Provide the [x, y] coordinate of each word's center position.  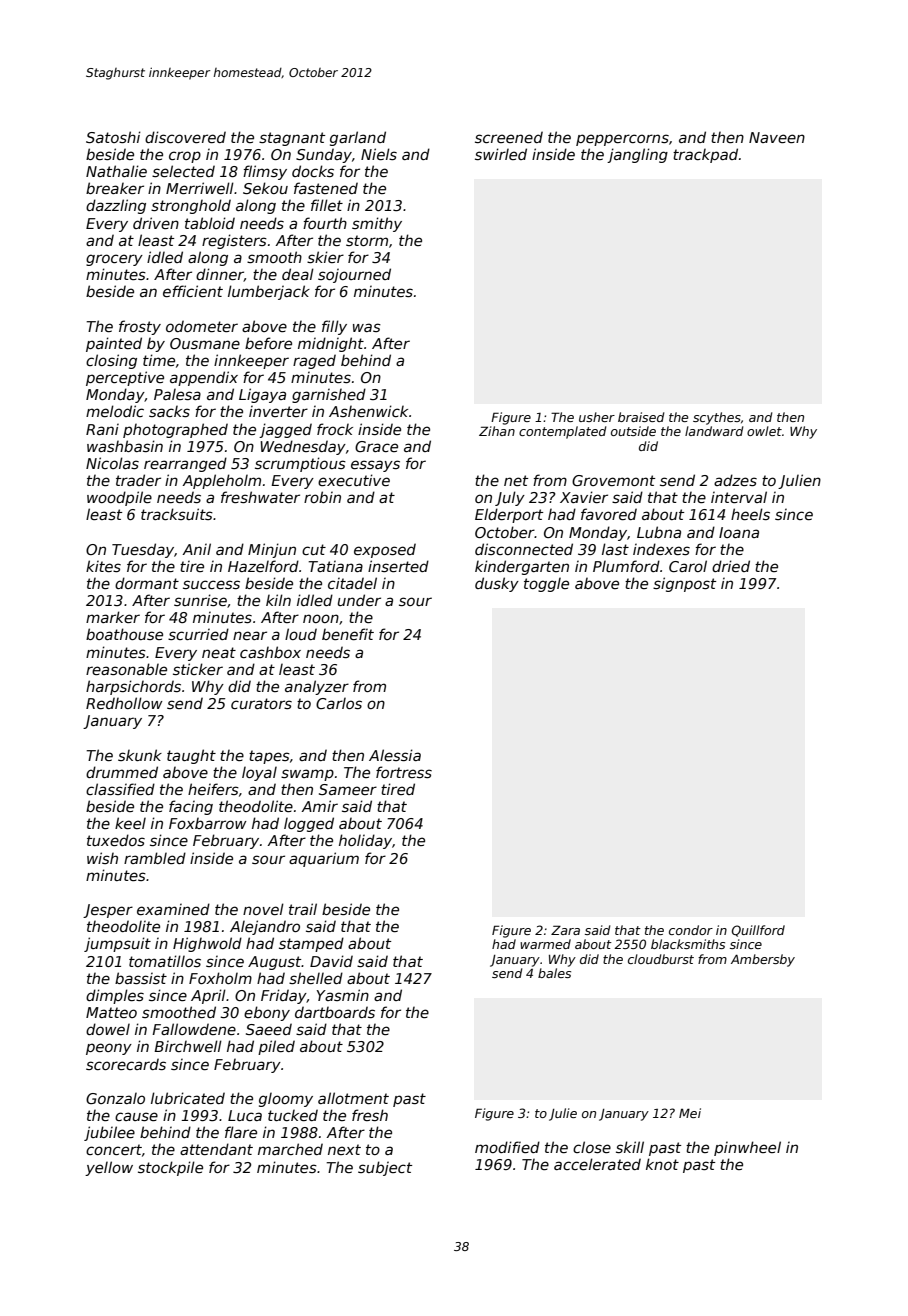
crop [185, 157]
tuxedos [116, 840]
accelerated [597, 1164]
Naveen [777, 137]
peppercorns [622, 140]
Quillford [758, 931]
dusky [497, 584]
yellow [109, 1168]
